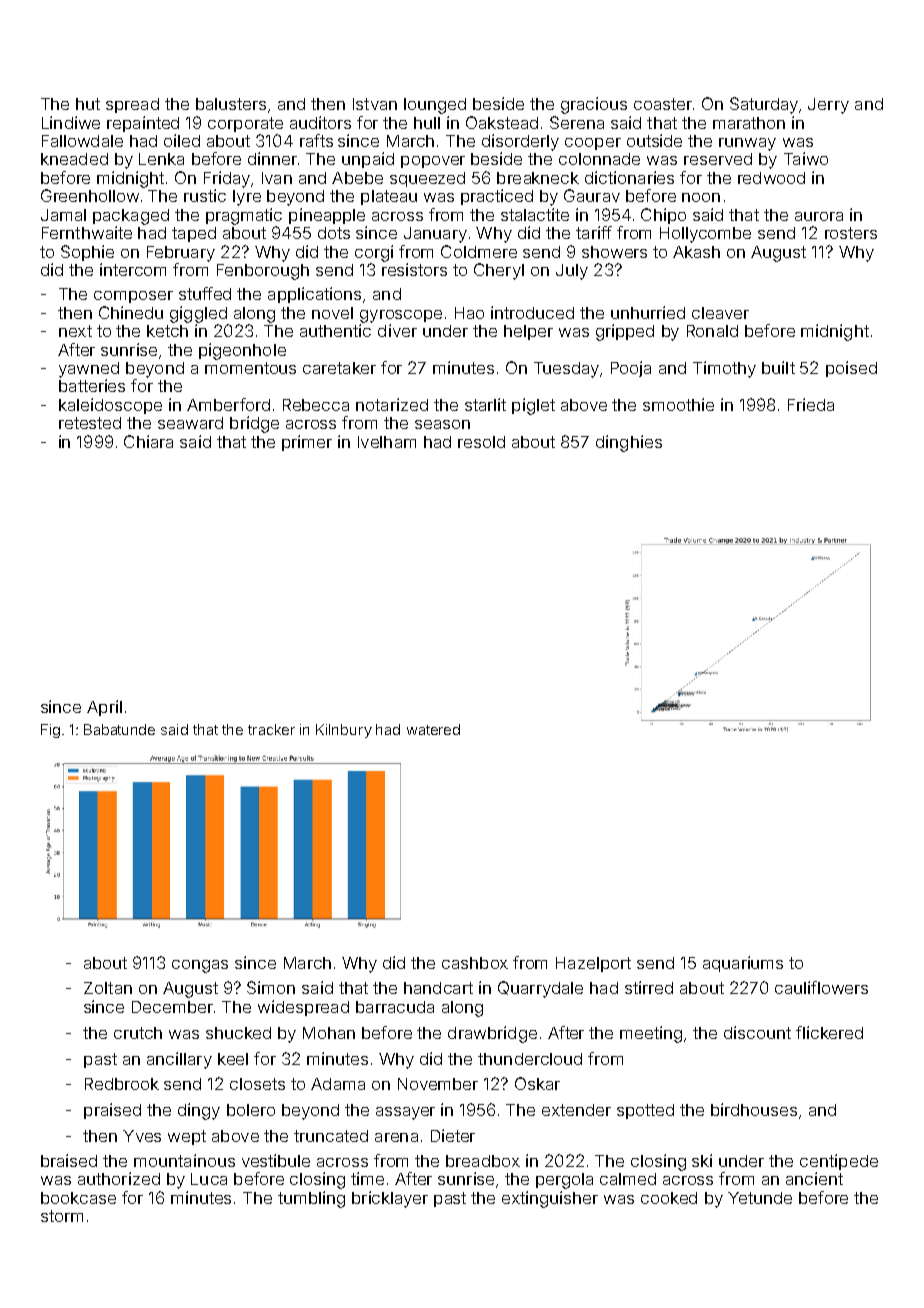 This screenshot has height=1308, width=924. Describe the element at coordinates (108, 988) in the screenshot. I see `Zoltan` at that location.
